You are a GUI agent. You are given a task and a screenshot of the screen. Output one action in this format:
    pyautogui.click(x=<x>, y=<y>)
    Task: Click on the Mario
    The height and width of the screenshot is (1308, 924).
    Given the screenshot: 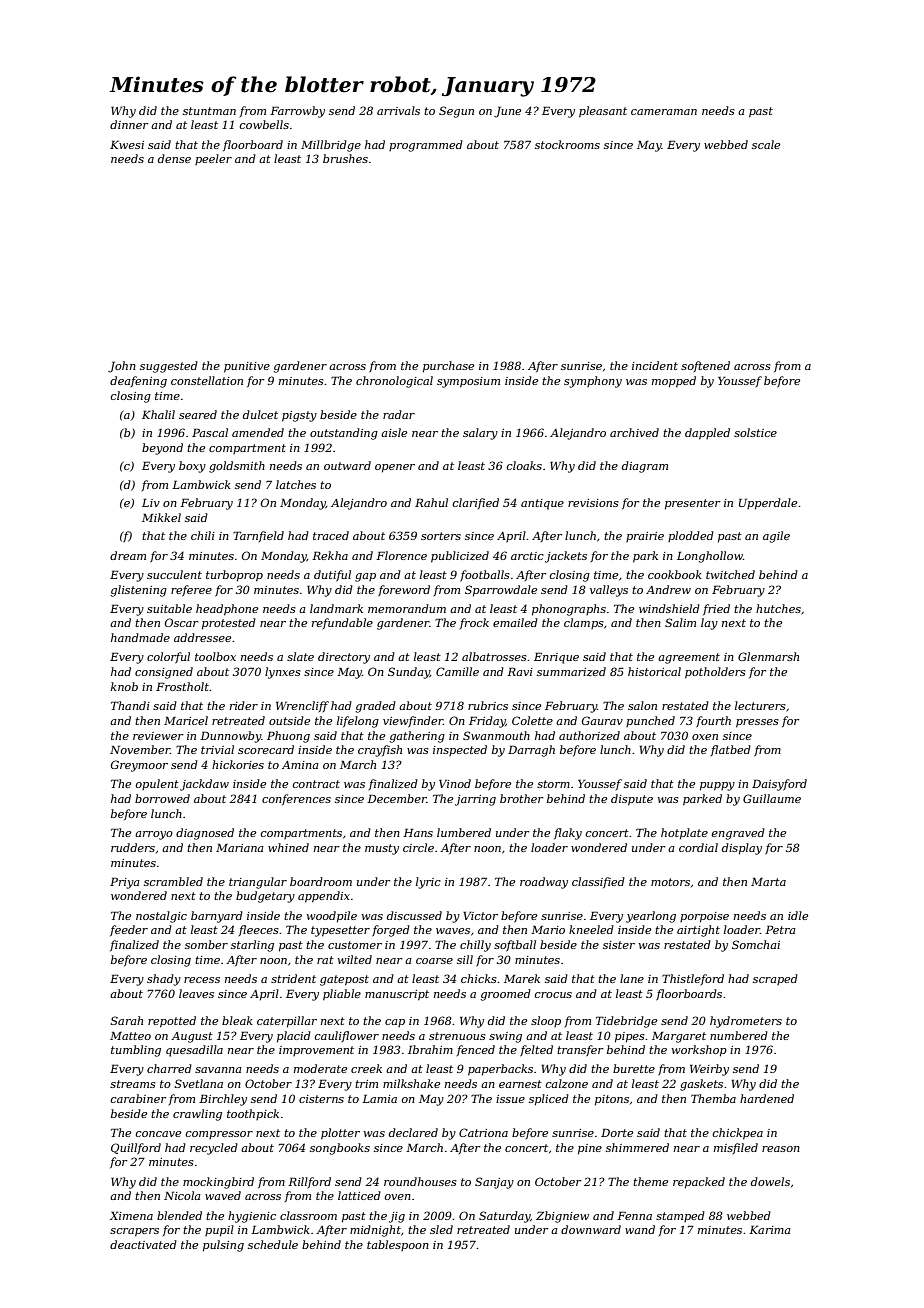 What is the action you would take?
    pyautogui.click(x=548, y=930)
